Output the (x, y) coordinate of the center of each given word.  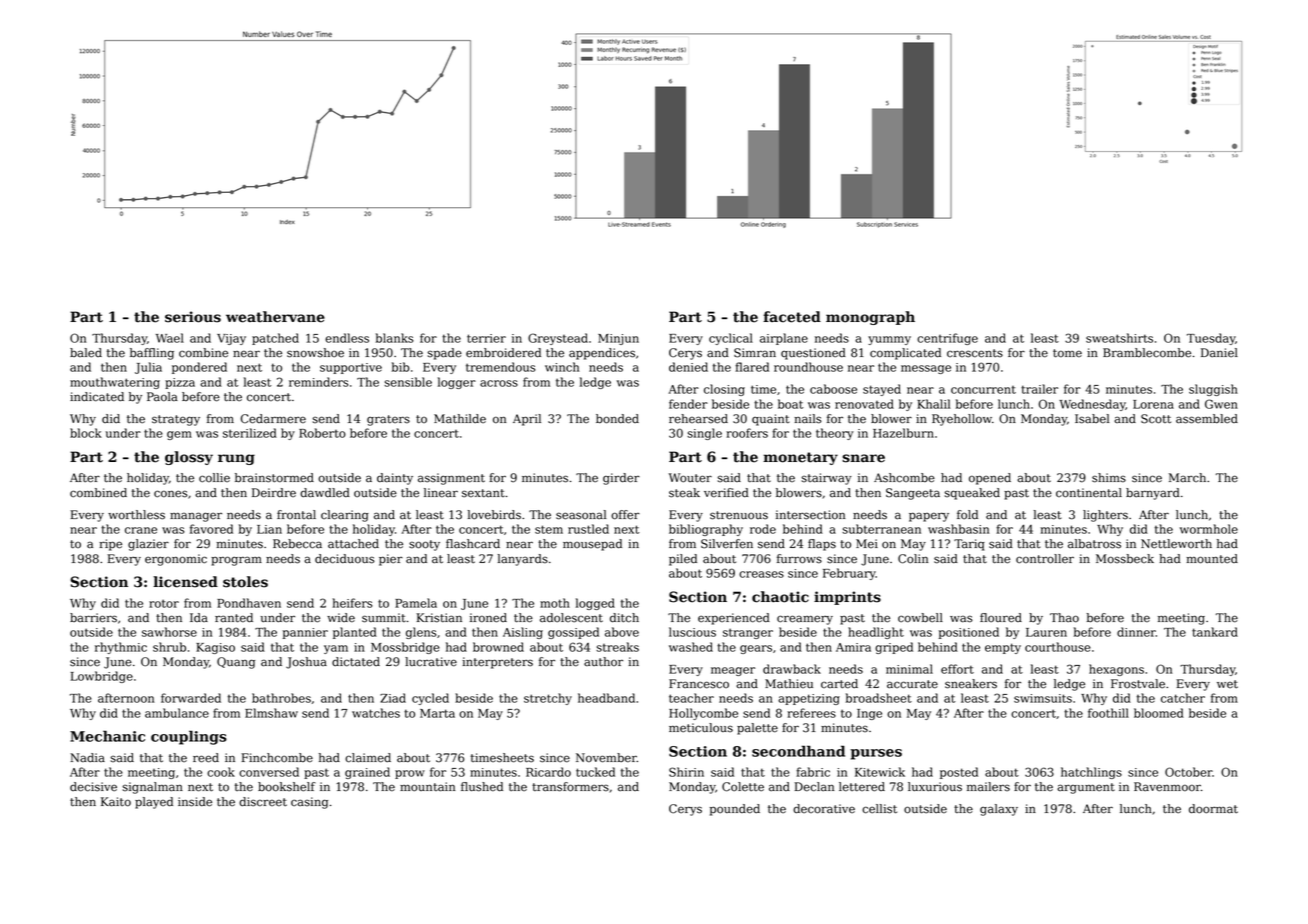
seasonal (581, 515)
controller (1045, 559)
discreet (263, 802)
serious (193, 317)
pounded (735, 810)
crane (141, 530)
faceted (792, 317)
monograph (870, 318)
